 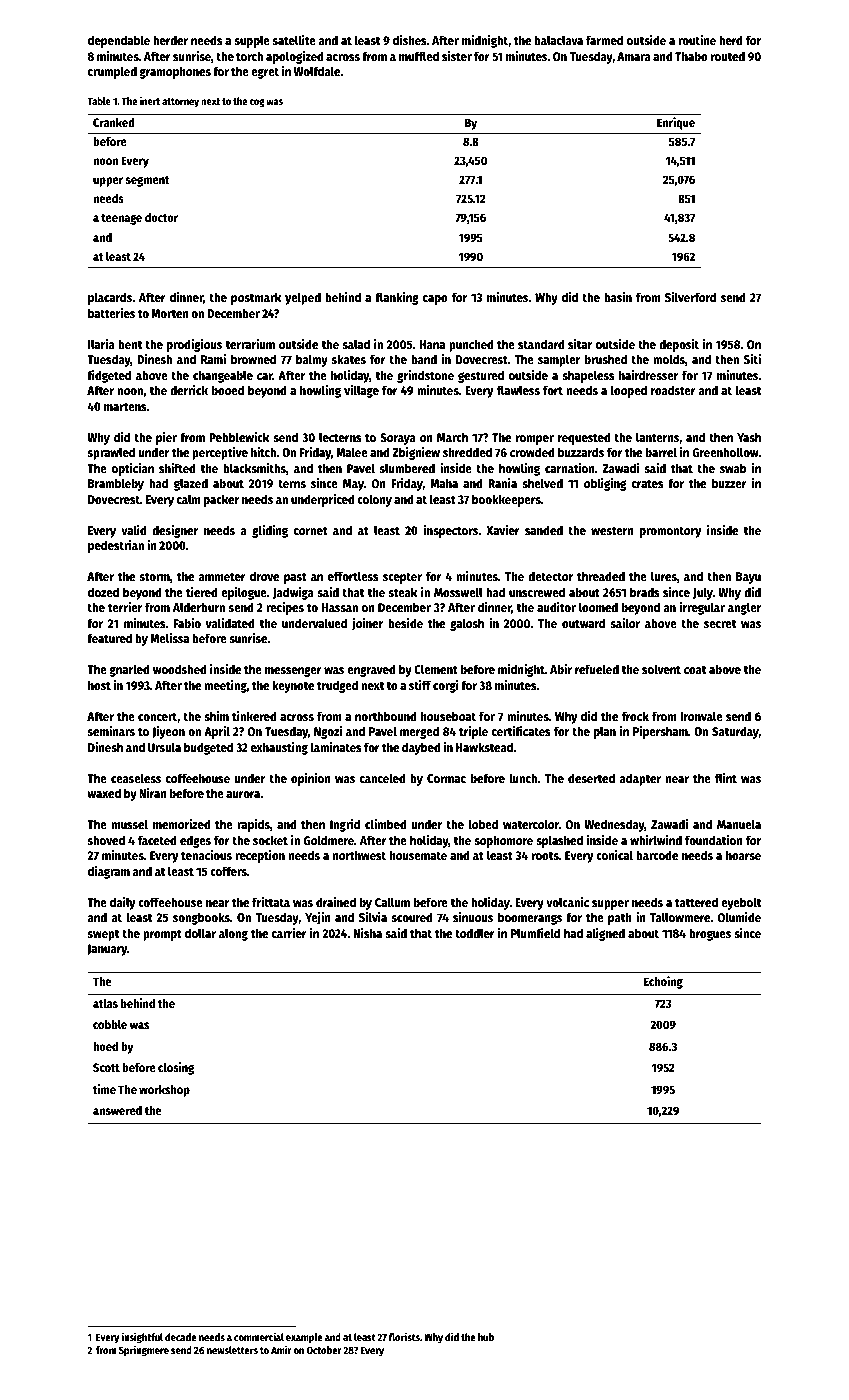 What do you see at coordinates (180, 102) in the screenshot?
I see `attorney` at bounding box center [180, 102].
